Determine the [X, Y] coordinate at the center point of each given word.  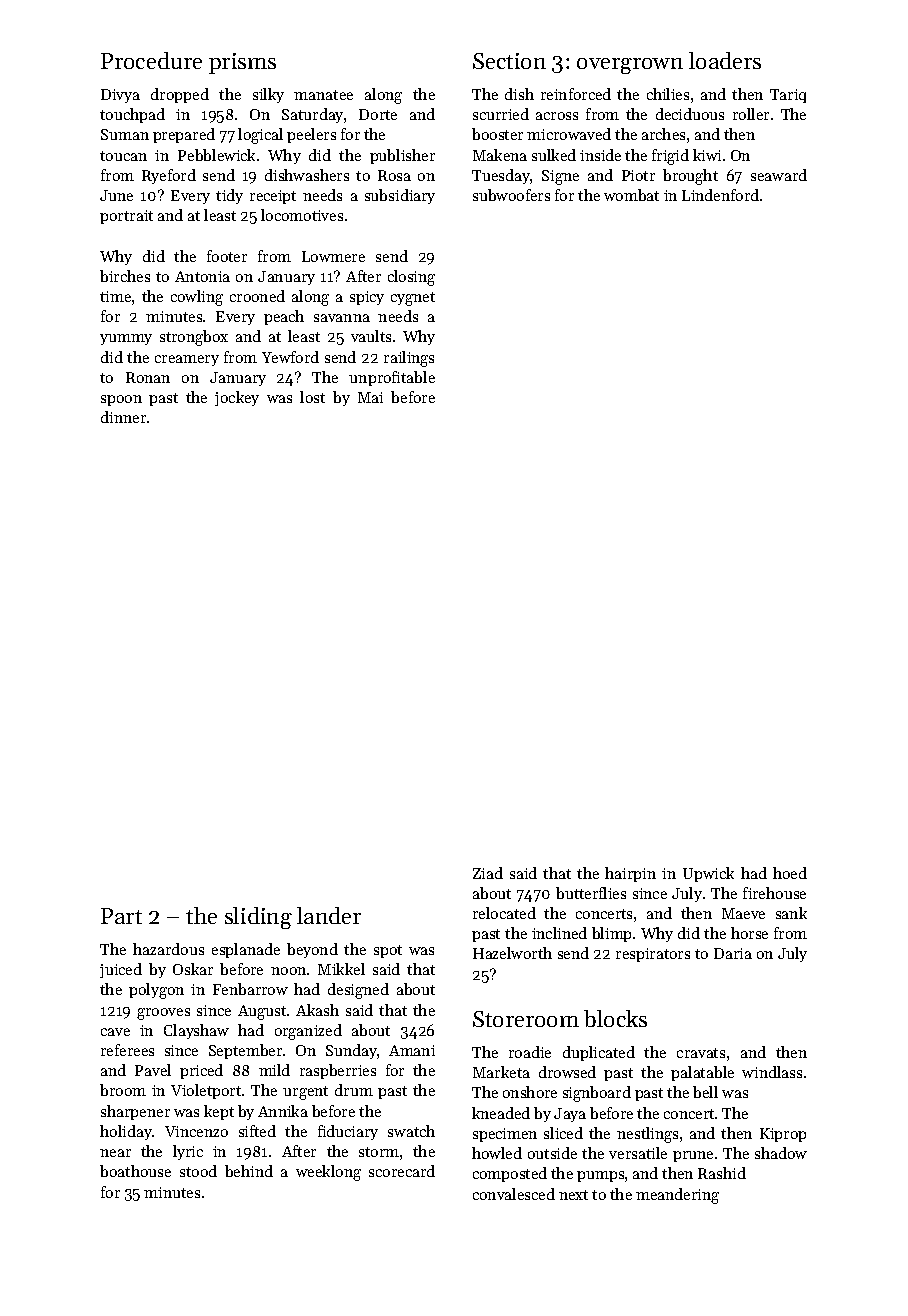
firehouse [774, 893]
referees [127, 1050]
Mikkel [341, 969]
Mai [370, 397]
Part [121, 916]
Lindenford [720, 195]
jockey [237, 398]
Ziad [488, 873]
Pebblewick [216, 155]
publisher [402, 156]
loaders [725, 60]
